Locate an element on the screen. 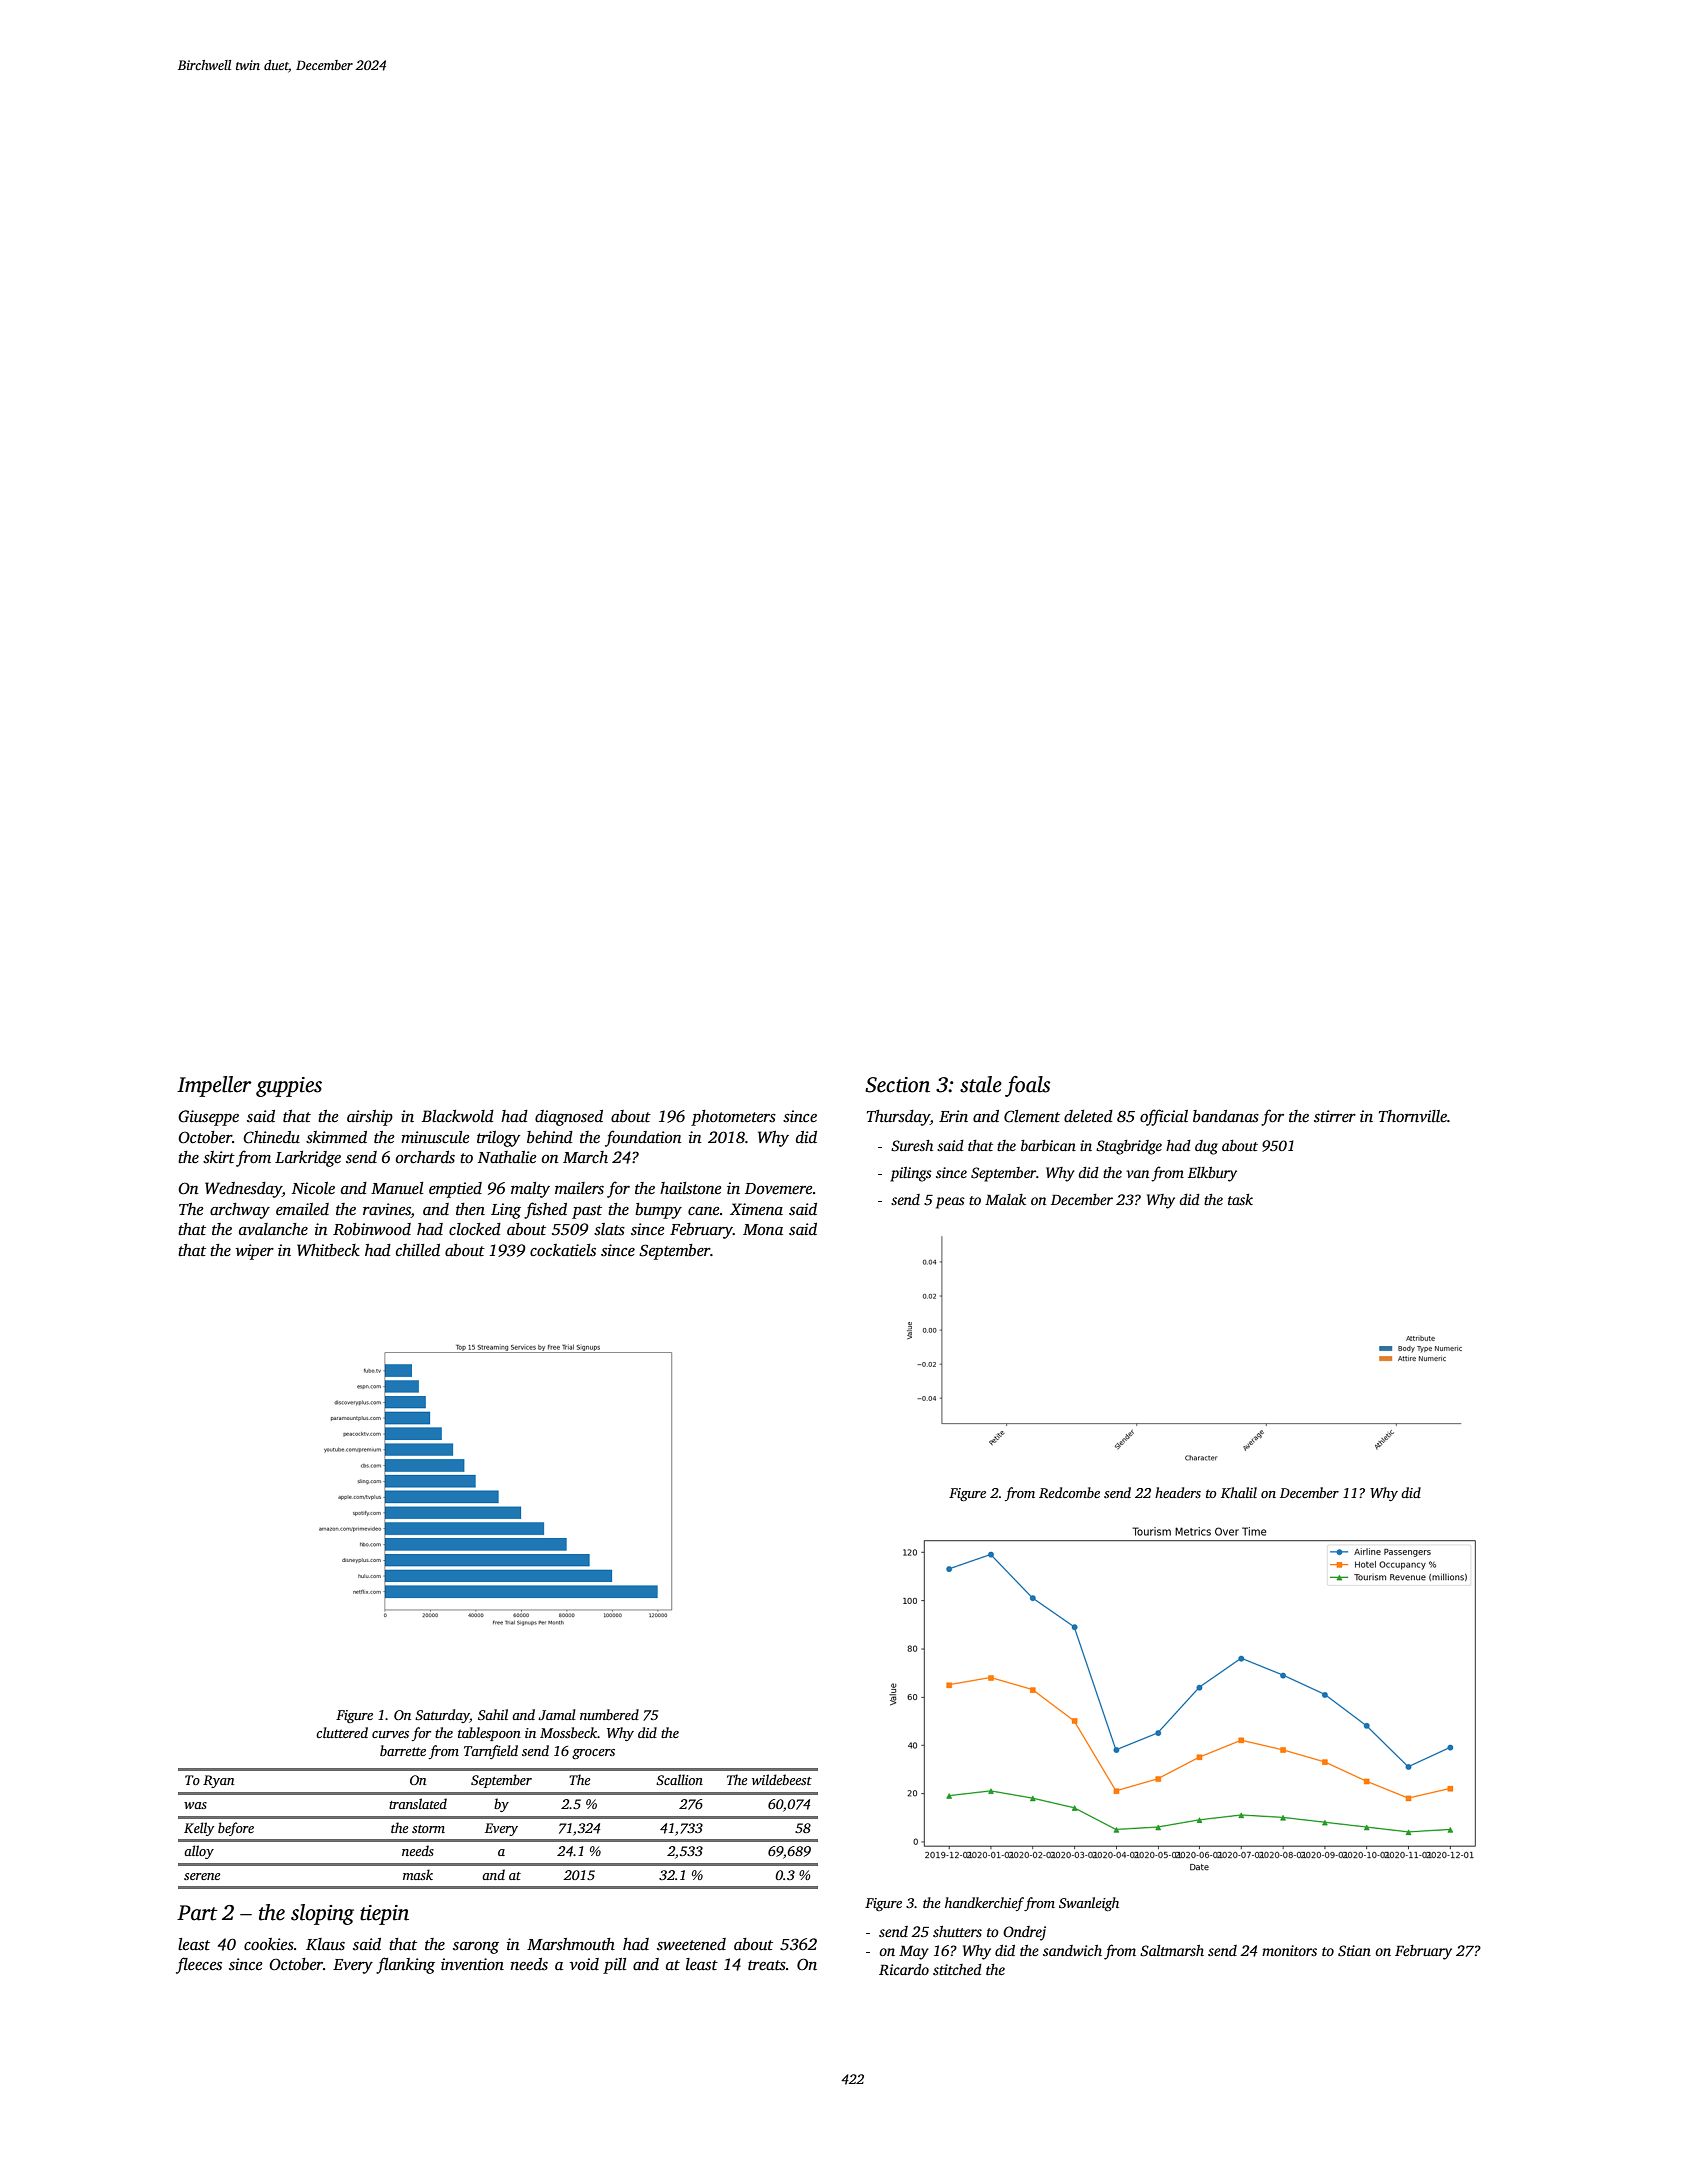 Image resolution: width=1683 pixels, height=2178 pixels. Section is located at coordinates (897, 1085).
